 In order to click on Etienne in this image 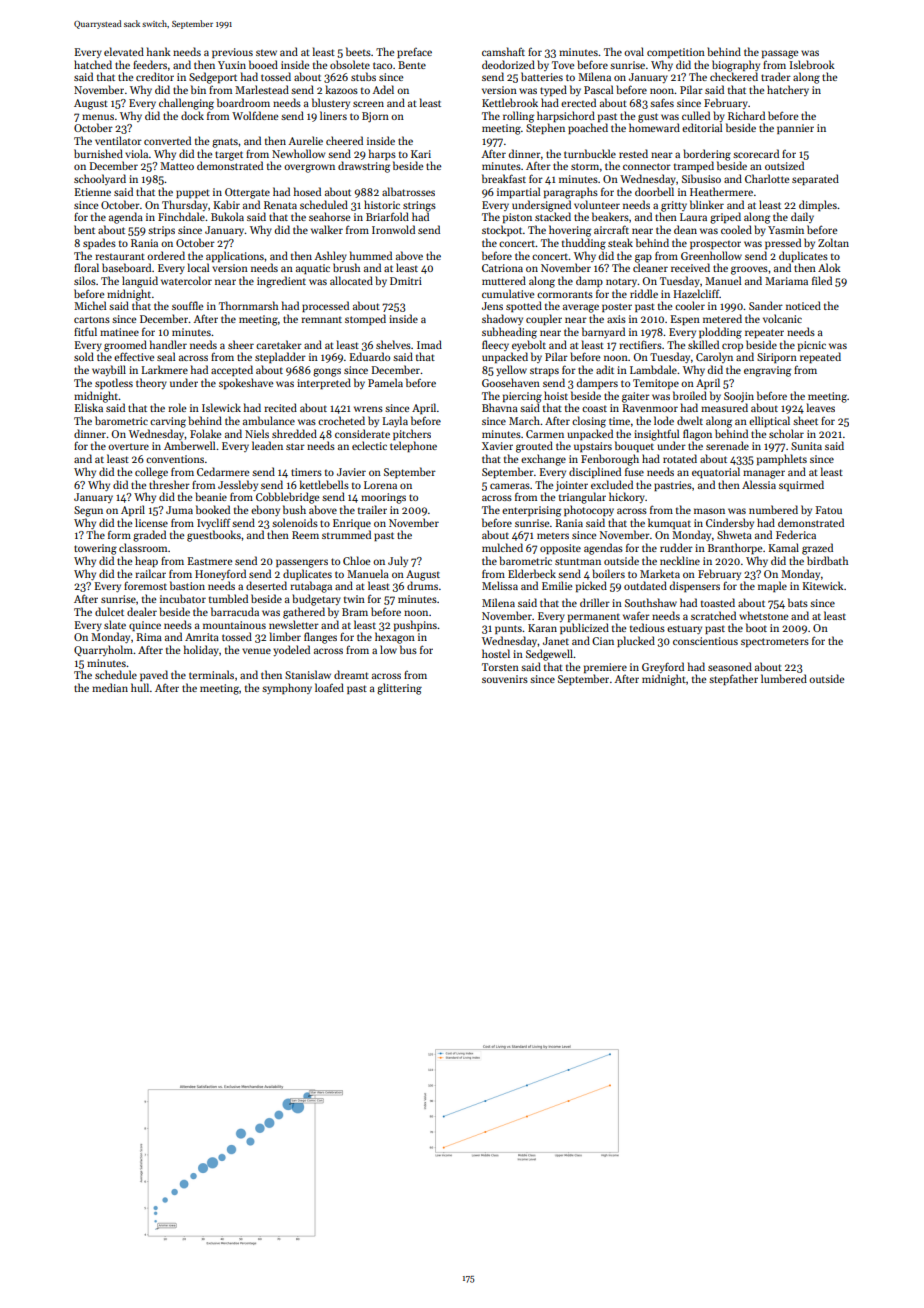, I will do `click(93, 192)`.
